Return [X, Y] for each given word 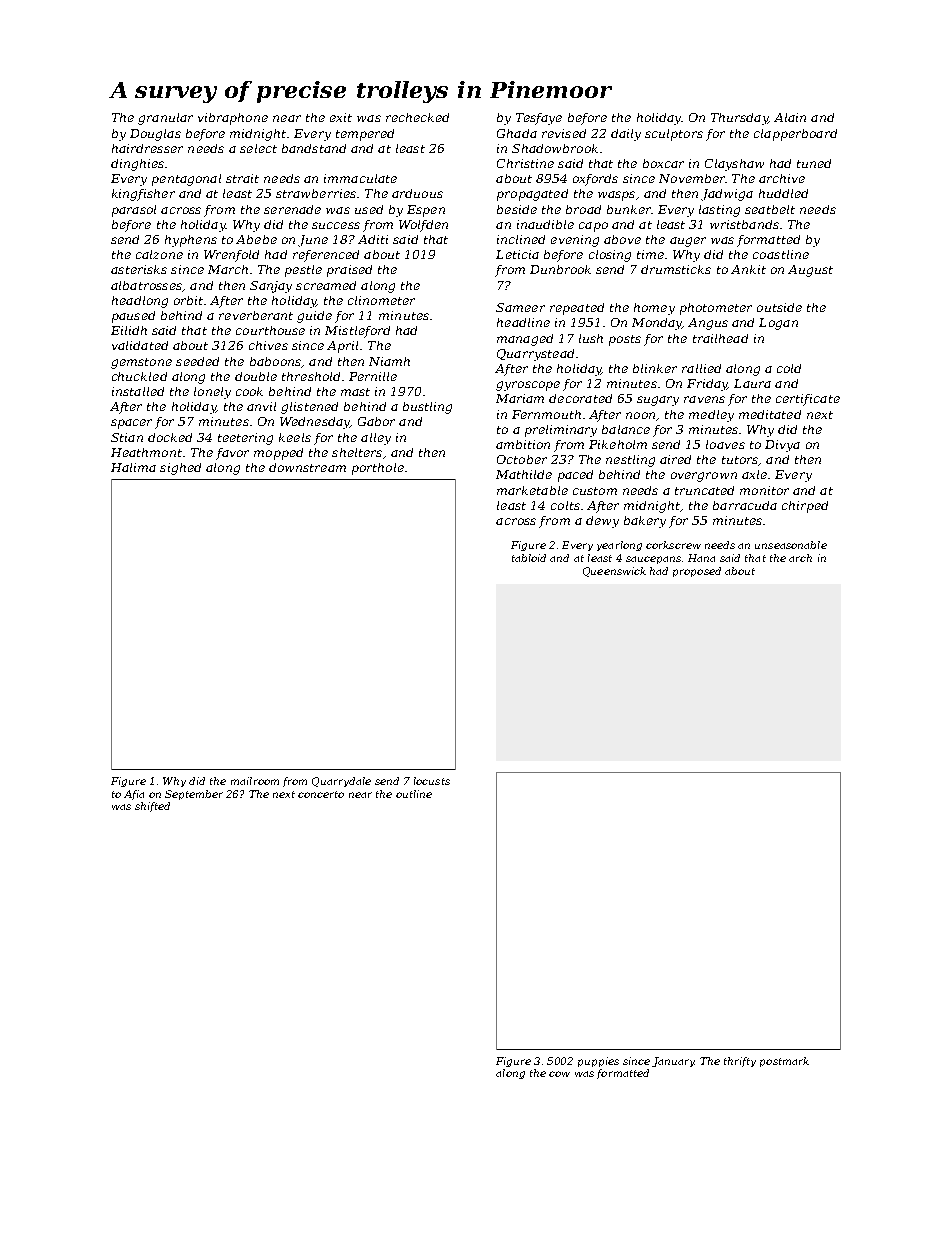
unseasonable [791, 545]
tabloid [529, 558]
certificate [808, 400]
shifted [152, 807]
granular [165, 119]
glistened [309, 408]
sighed [180, 469]
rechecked [417, 117]
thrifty [740, 1062]
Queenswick [614, 572]
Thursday [739, 119]
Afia [134, 795]
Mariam [520, 398]
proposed [697, 572]
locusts [432, 781]
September [194, 795]
